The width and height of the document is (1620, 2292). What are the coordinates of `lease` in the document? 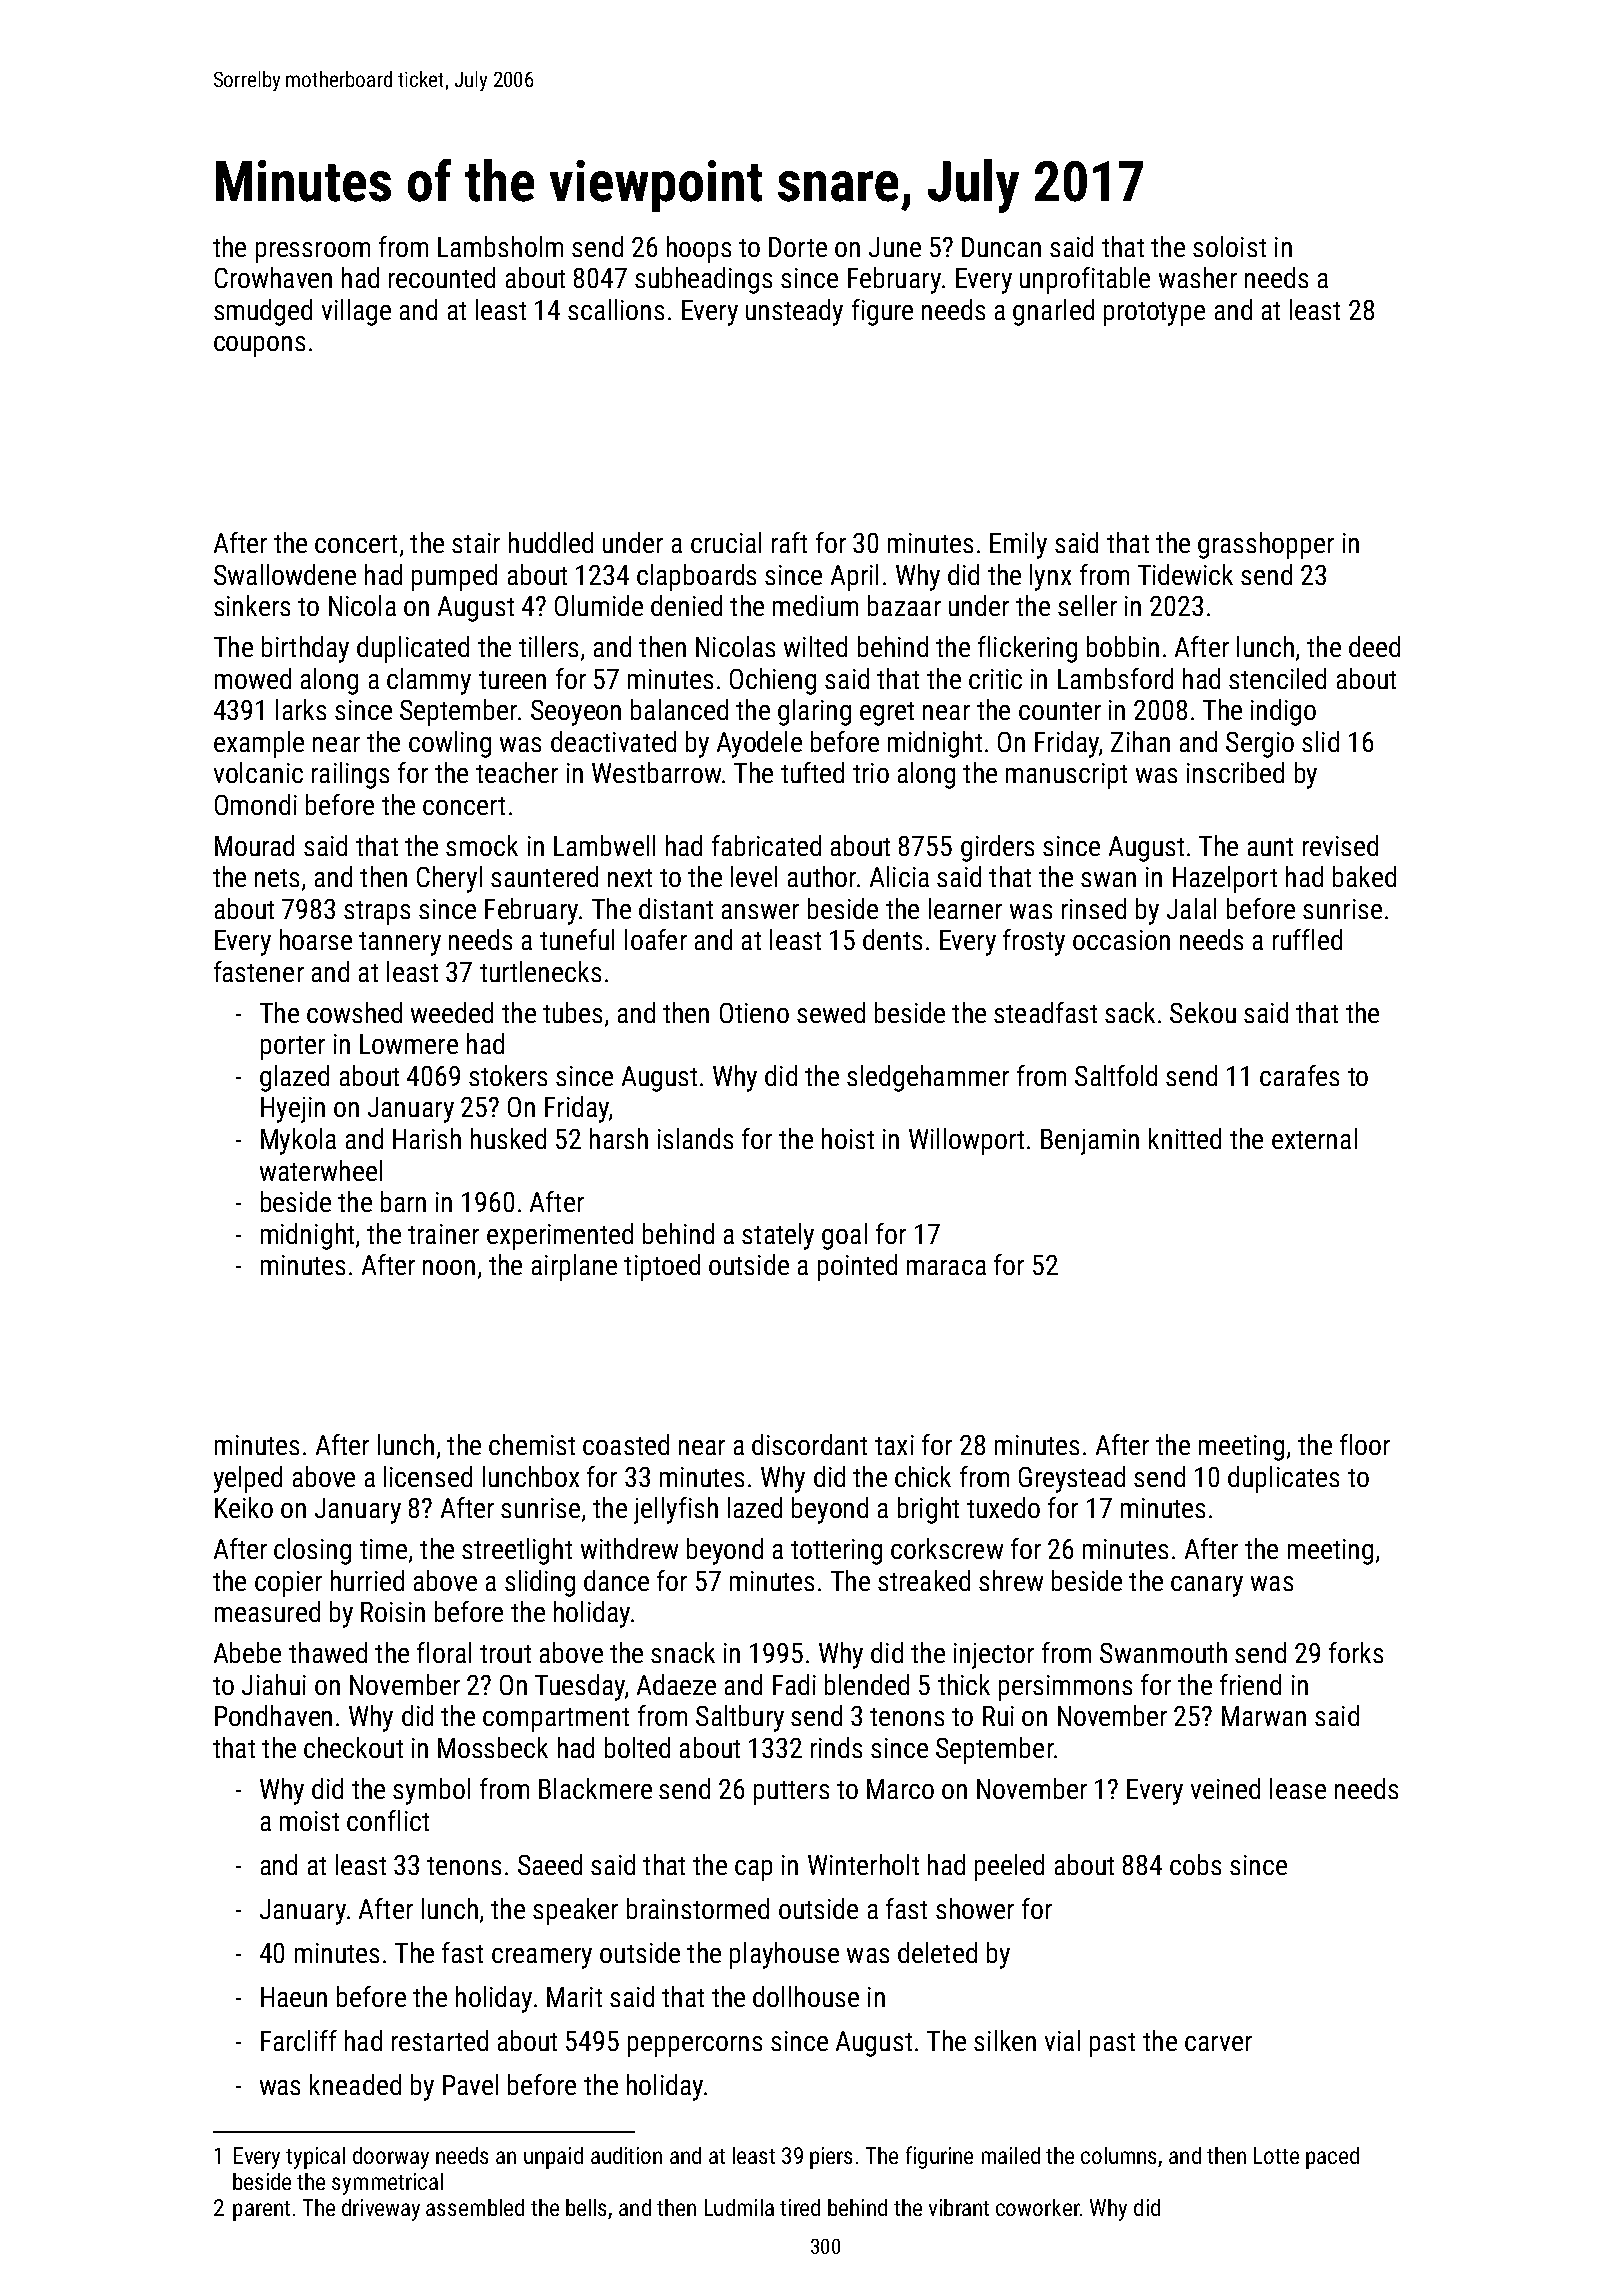 It's located at (1298, 1788).
